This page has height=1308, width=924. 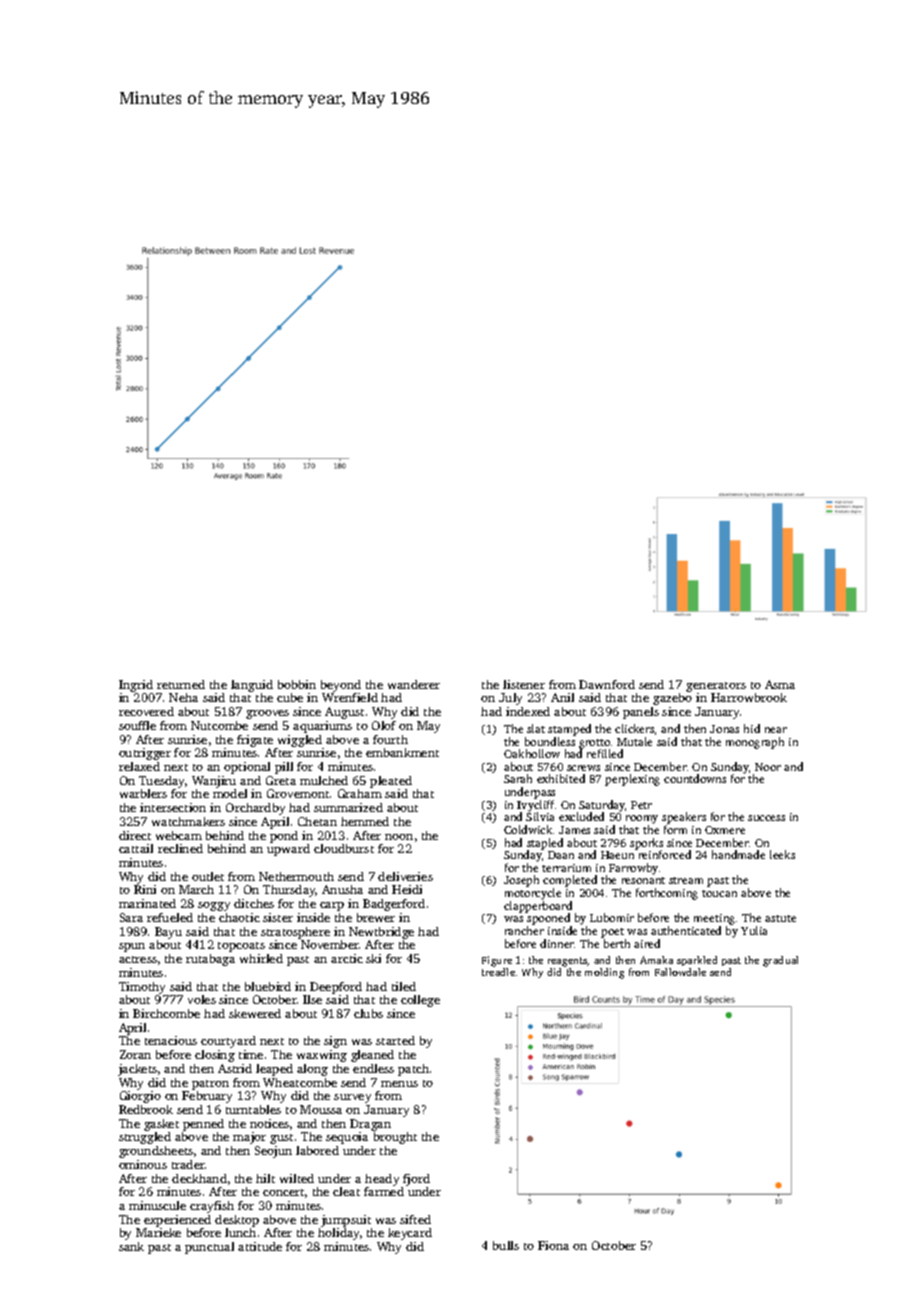 What do you see at coordinates (253, 1109) in the page?
I see `turntables` at bounding box center [253, 1109].
